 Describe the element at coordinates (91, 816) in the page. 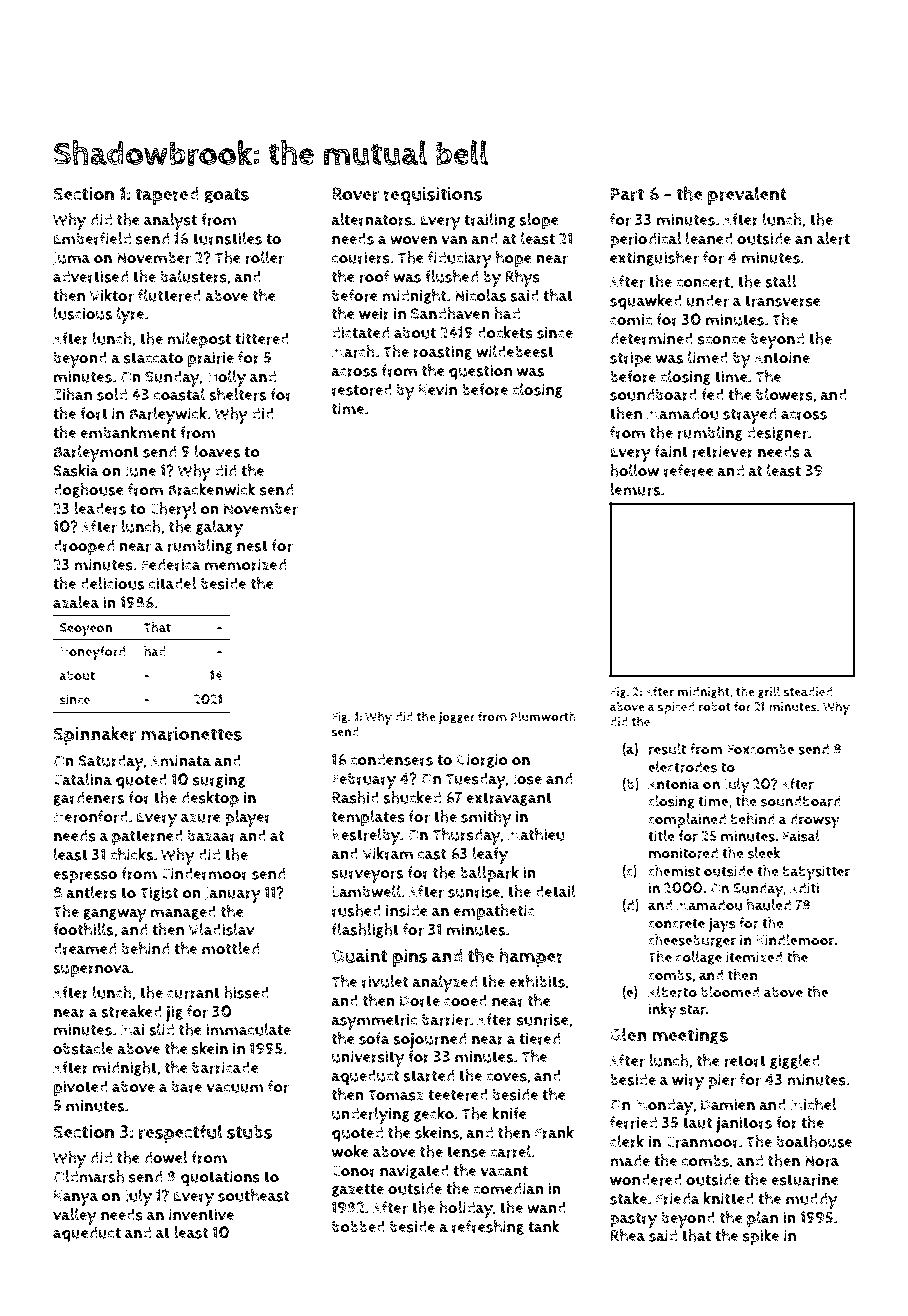

I see `Heronford` at that location.
